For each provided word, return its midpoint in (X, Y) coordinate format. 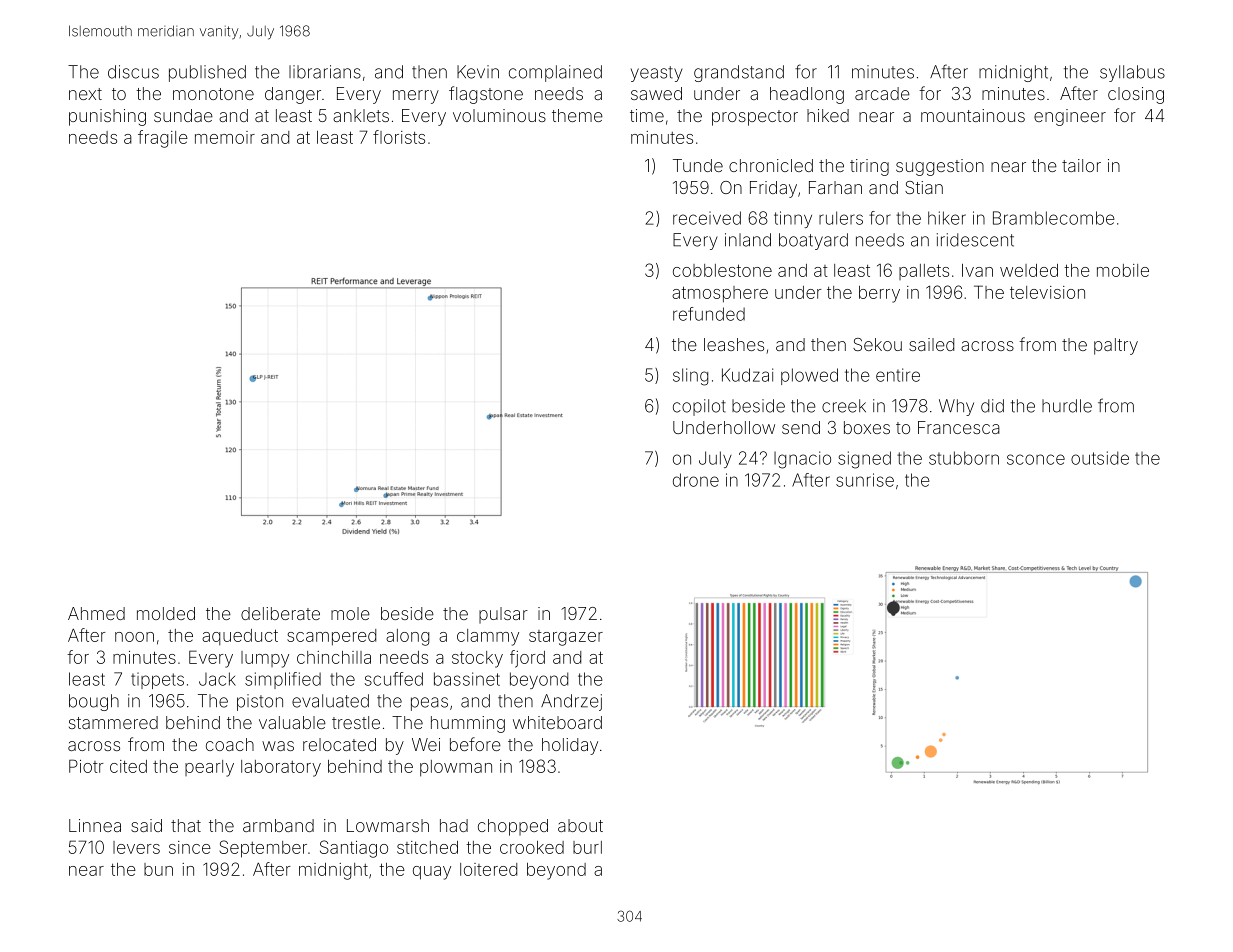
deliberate (280, 613)
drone (696, 480)
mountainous (973, 115)
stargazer (566, 638)
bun (158, 869)
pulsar (503, 615)
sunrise (865, 480)
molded (166, 613)
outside (1100, 458)
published (207, 73)
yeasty (657, 74)
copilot (699, 407)
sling (690, 377)
